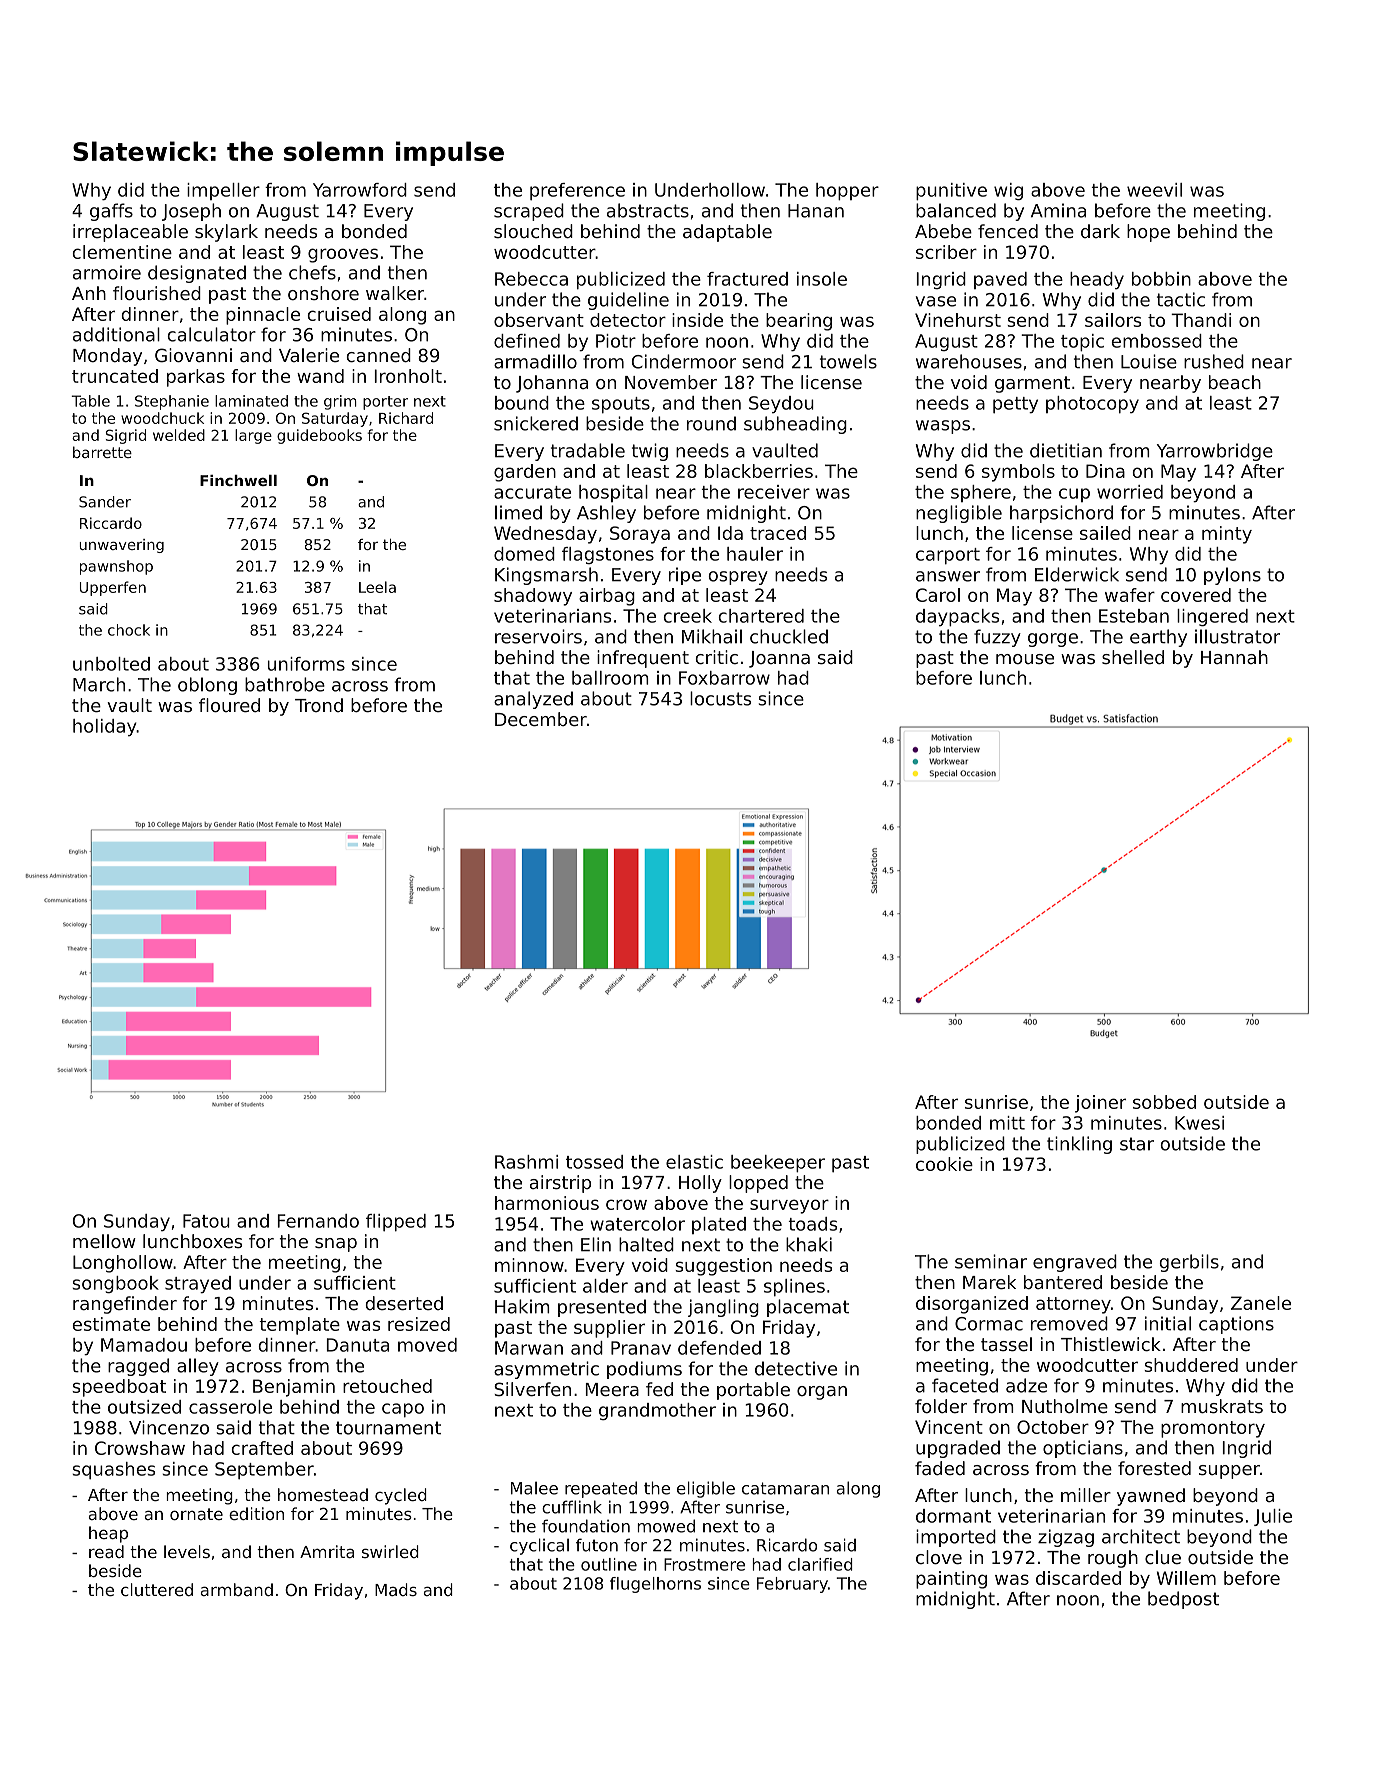 This screenshot has height=1780, width=1376. Describe the element at coordinates (319, 705) in the screenshot. I see `Trond` at that location.
